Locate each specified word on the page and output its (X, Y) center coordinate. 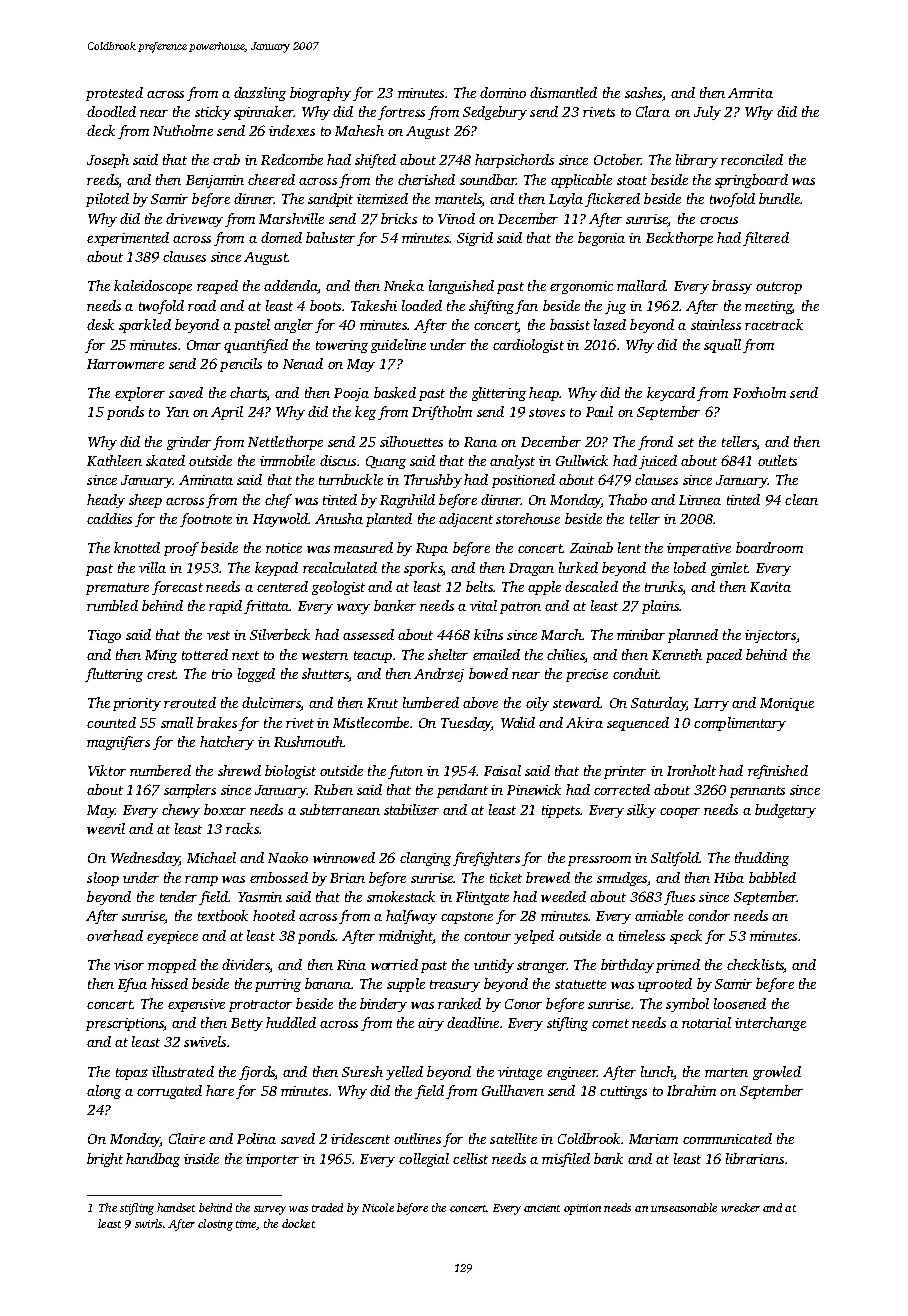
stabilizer (411, 809)
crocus (719, 220)
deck (101, 130)
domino (503, 92)
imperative (699, 549)
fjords (257, 1073)
